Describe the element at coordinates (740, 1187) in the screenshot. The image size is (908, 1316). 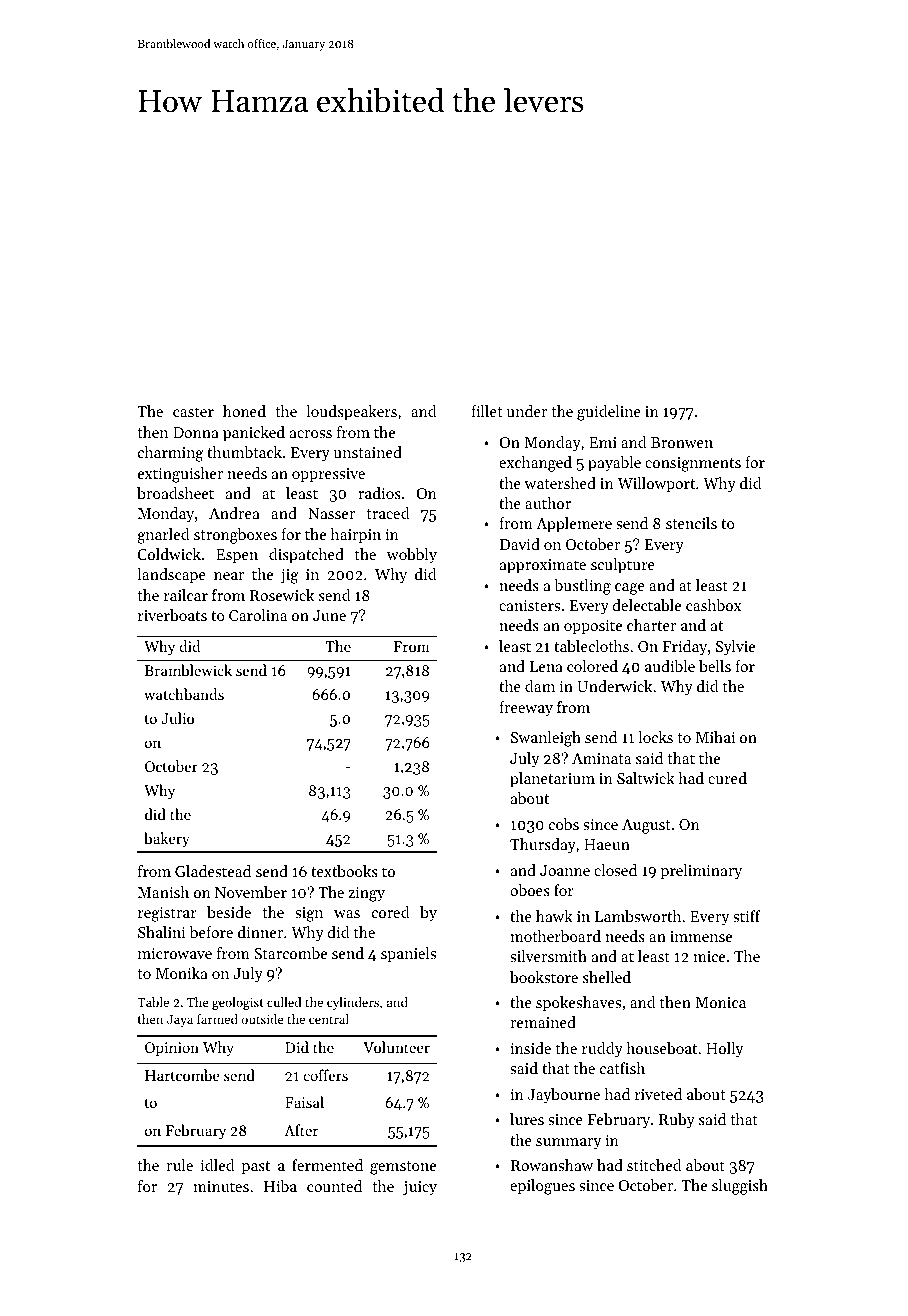
I see `sluggish` at that location.
